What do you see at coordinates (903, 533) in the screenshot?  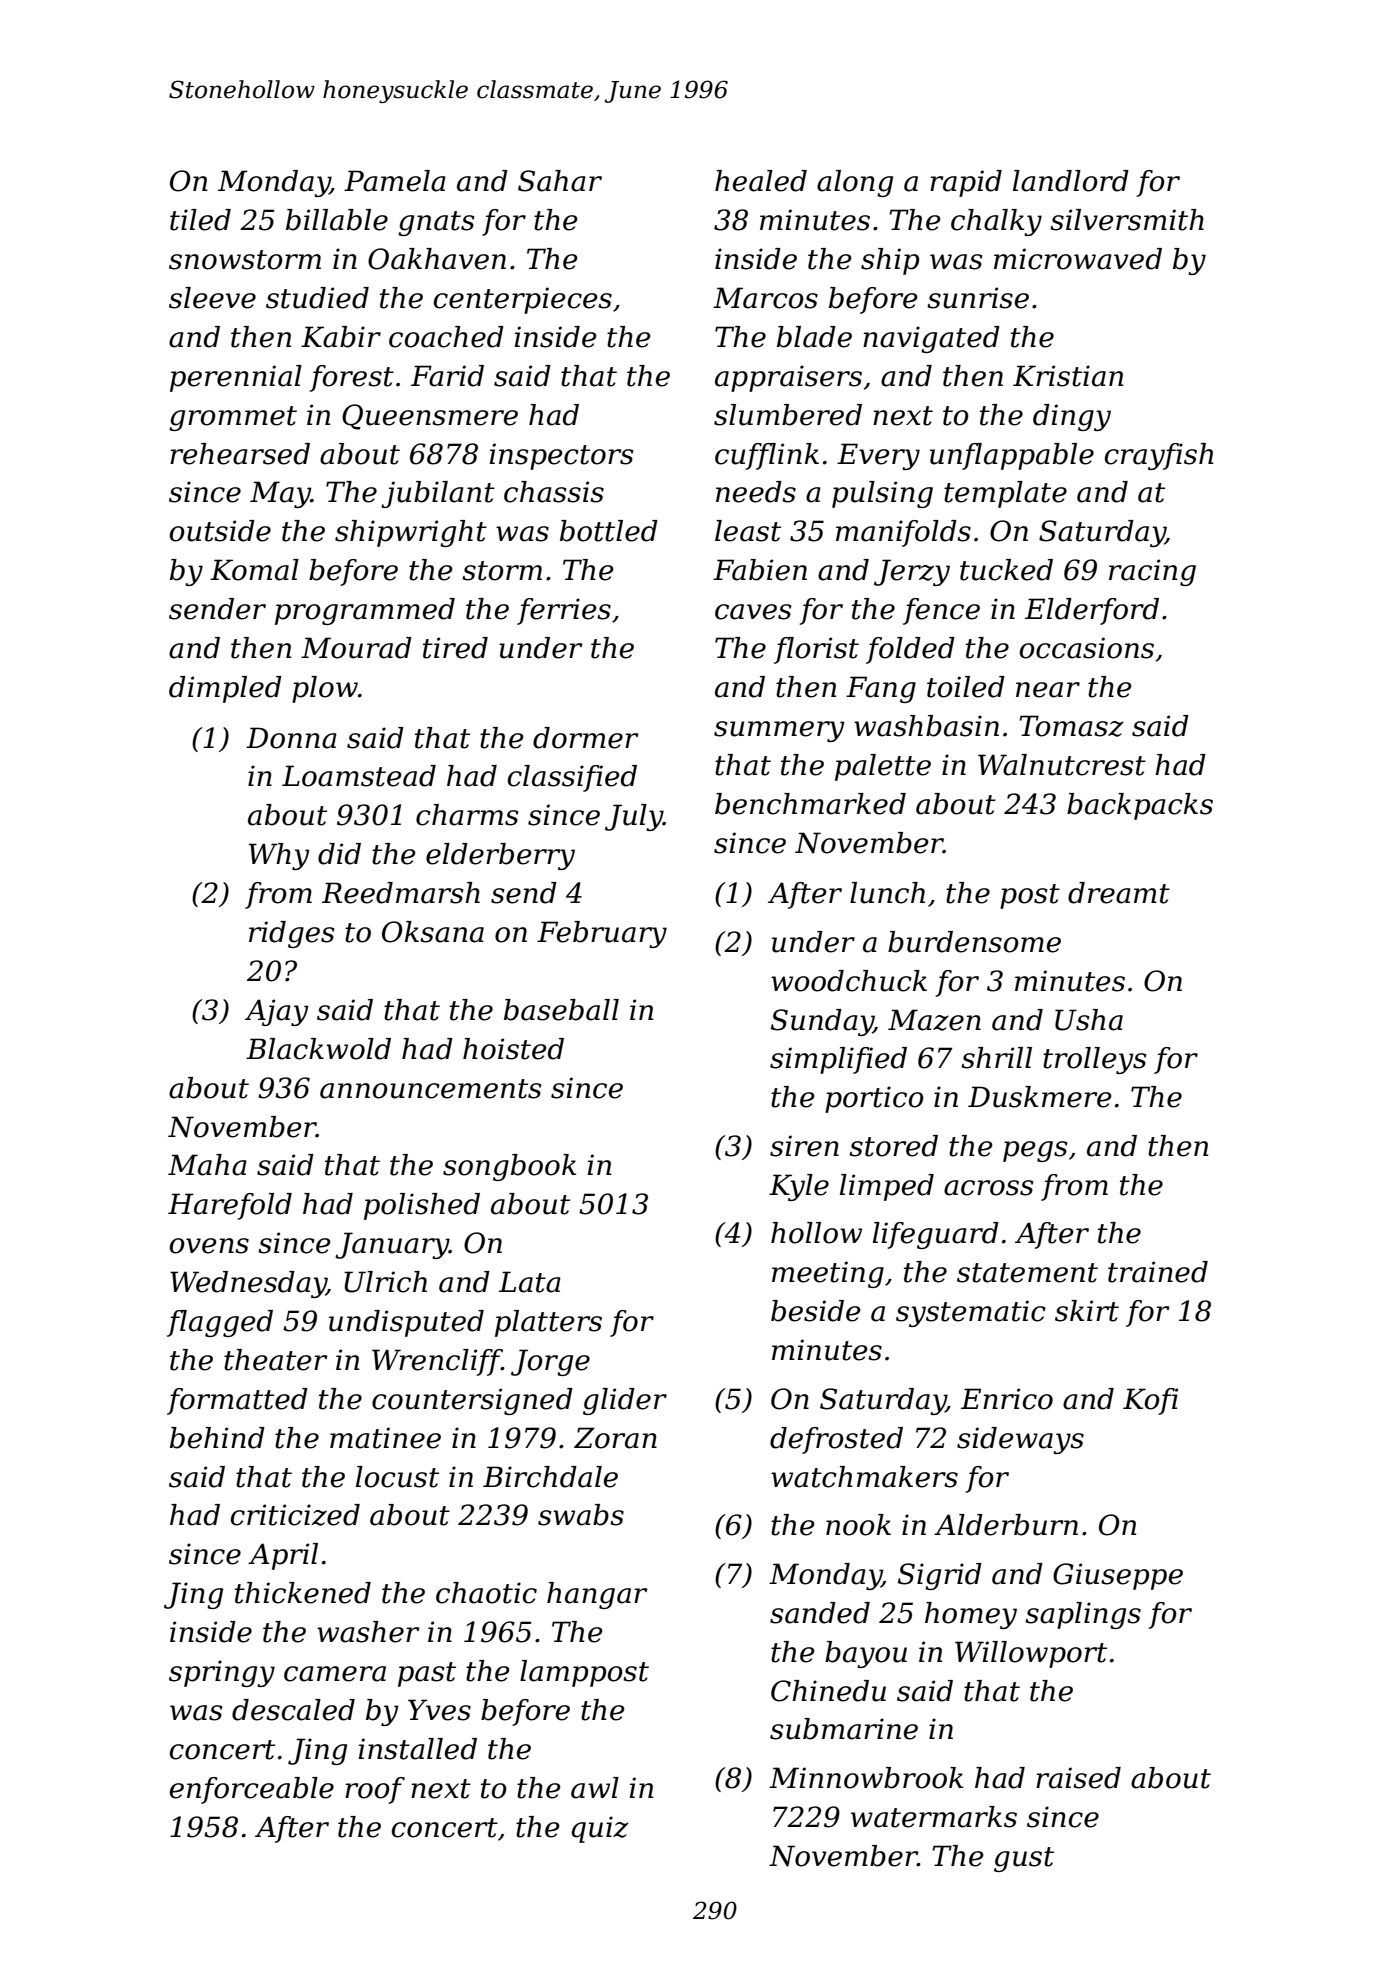 I see `manifolds` at bounding box center [903, 533].
